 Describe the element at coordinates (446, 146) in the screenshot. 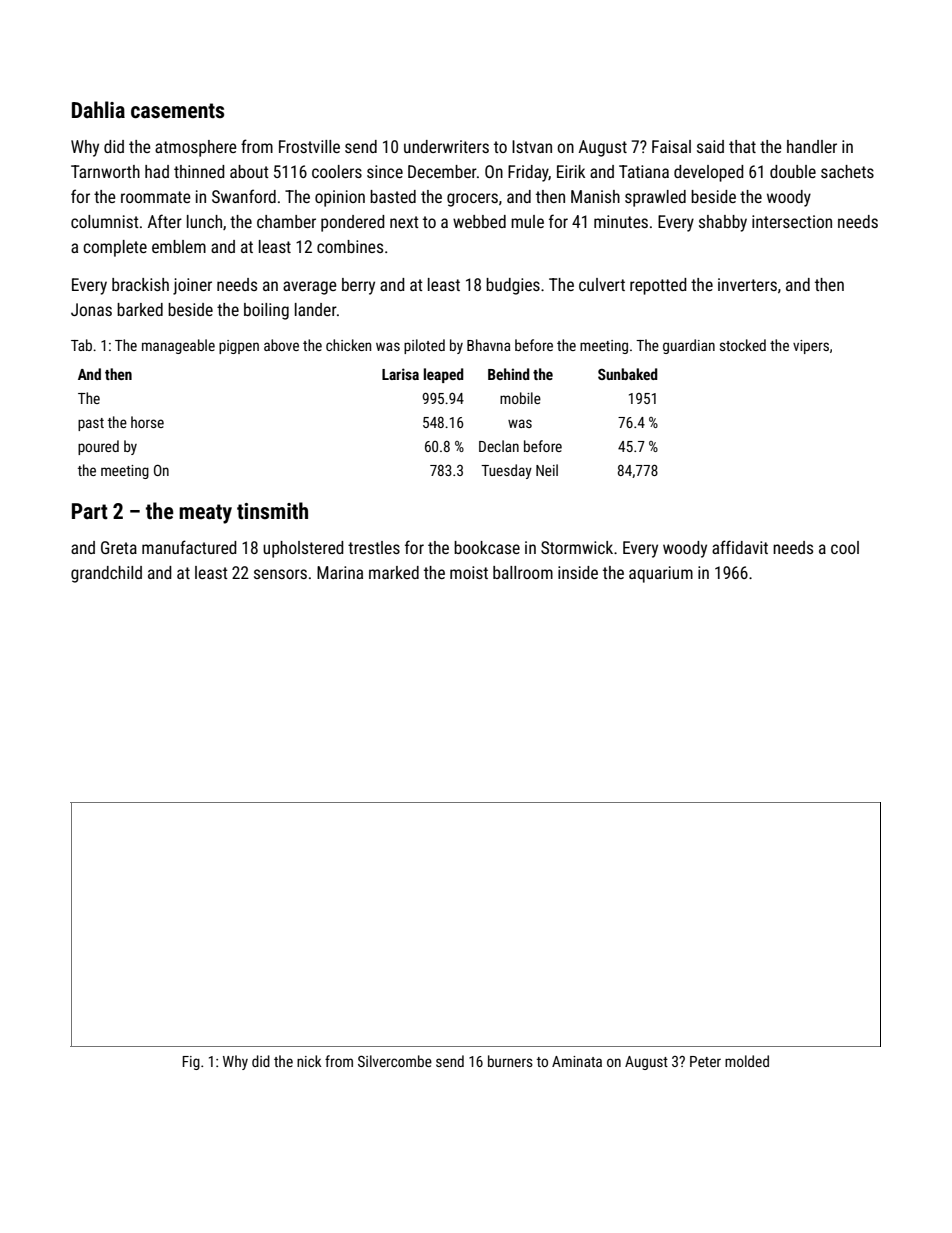

I see `underwriters` at that location.
